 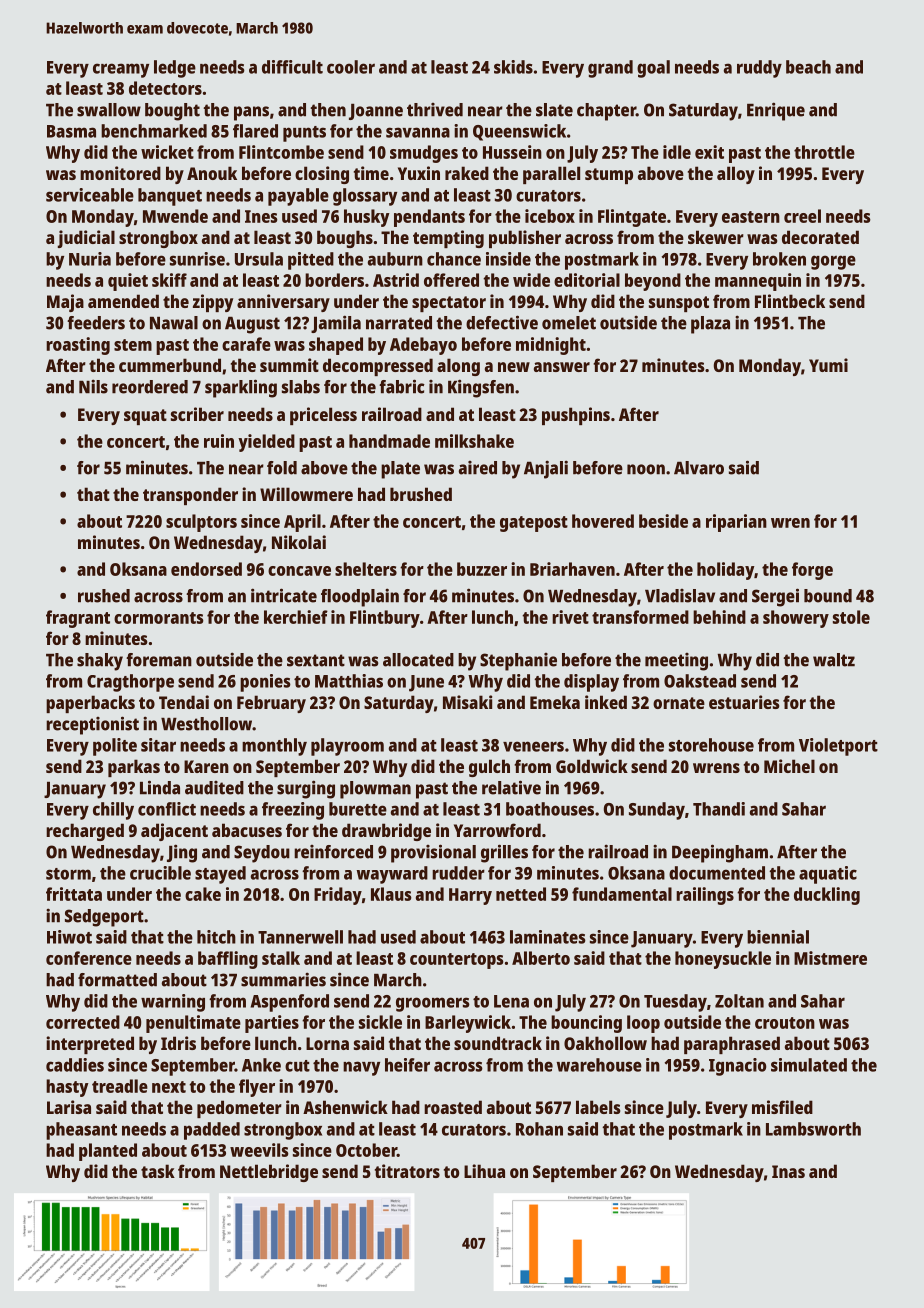 I want to click on Nettlebridge, so click(x=269, y=1173).
